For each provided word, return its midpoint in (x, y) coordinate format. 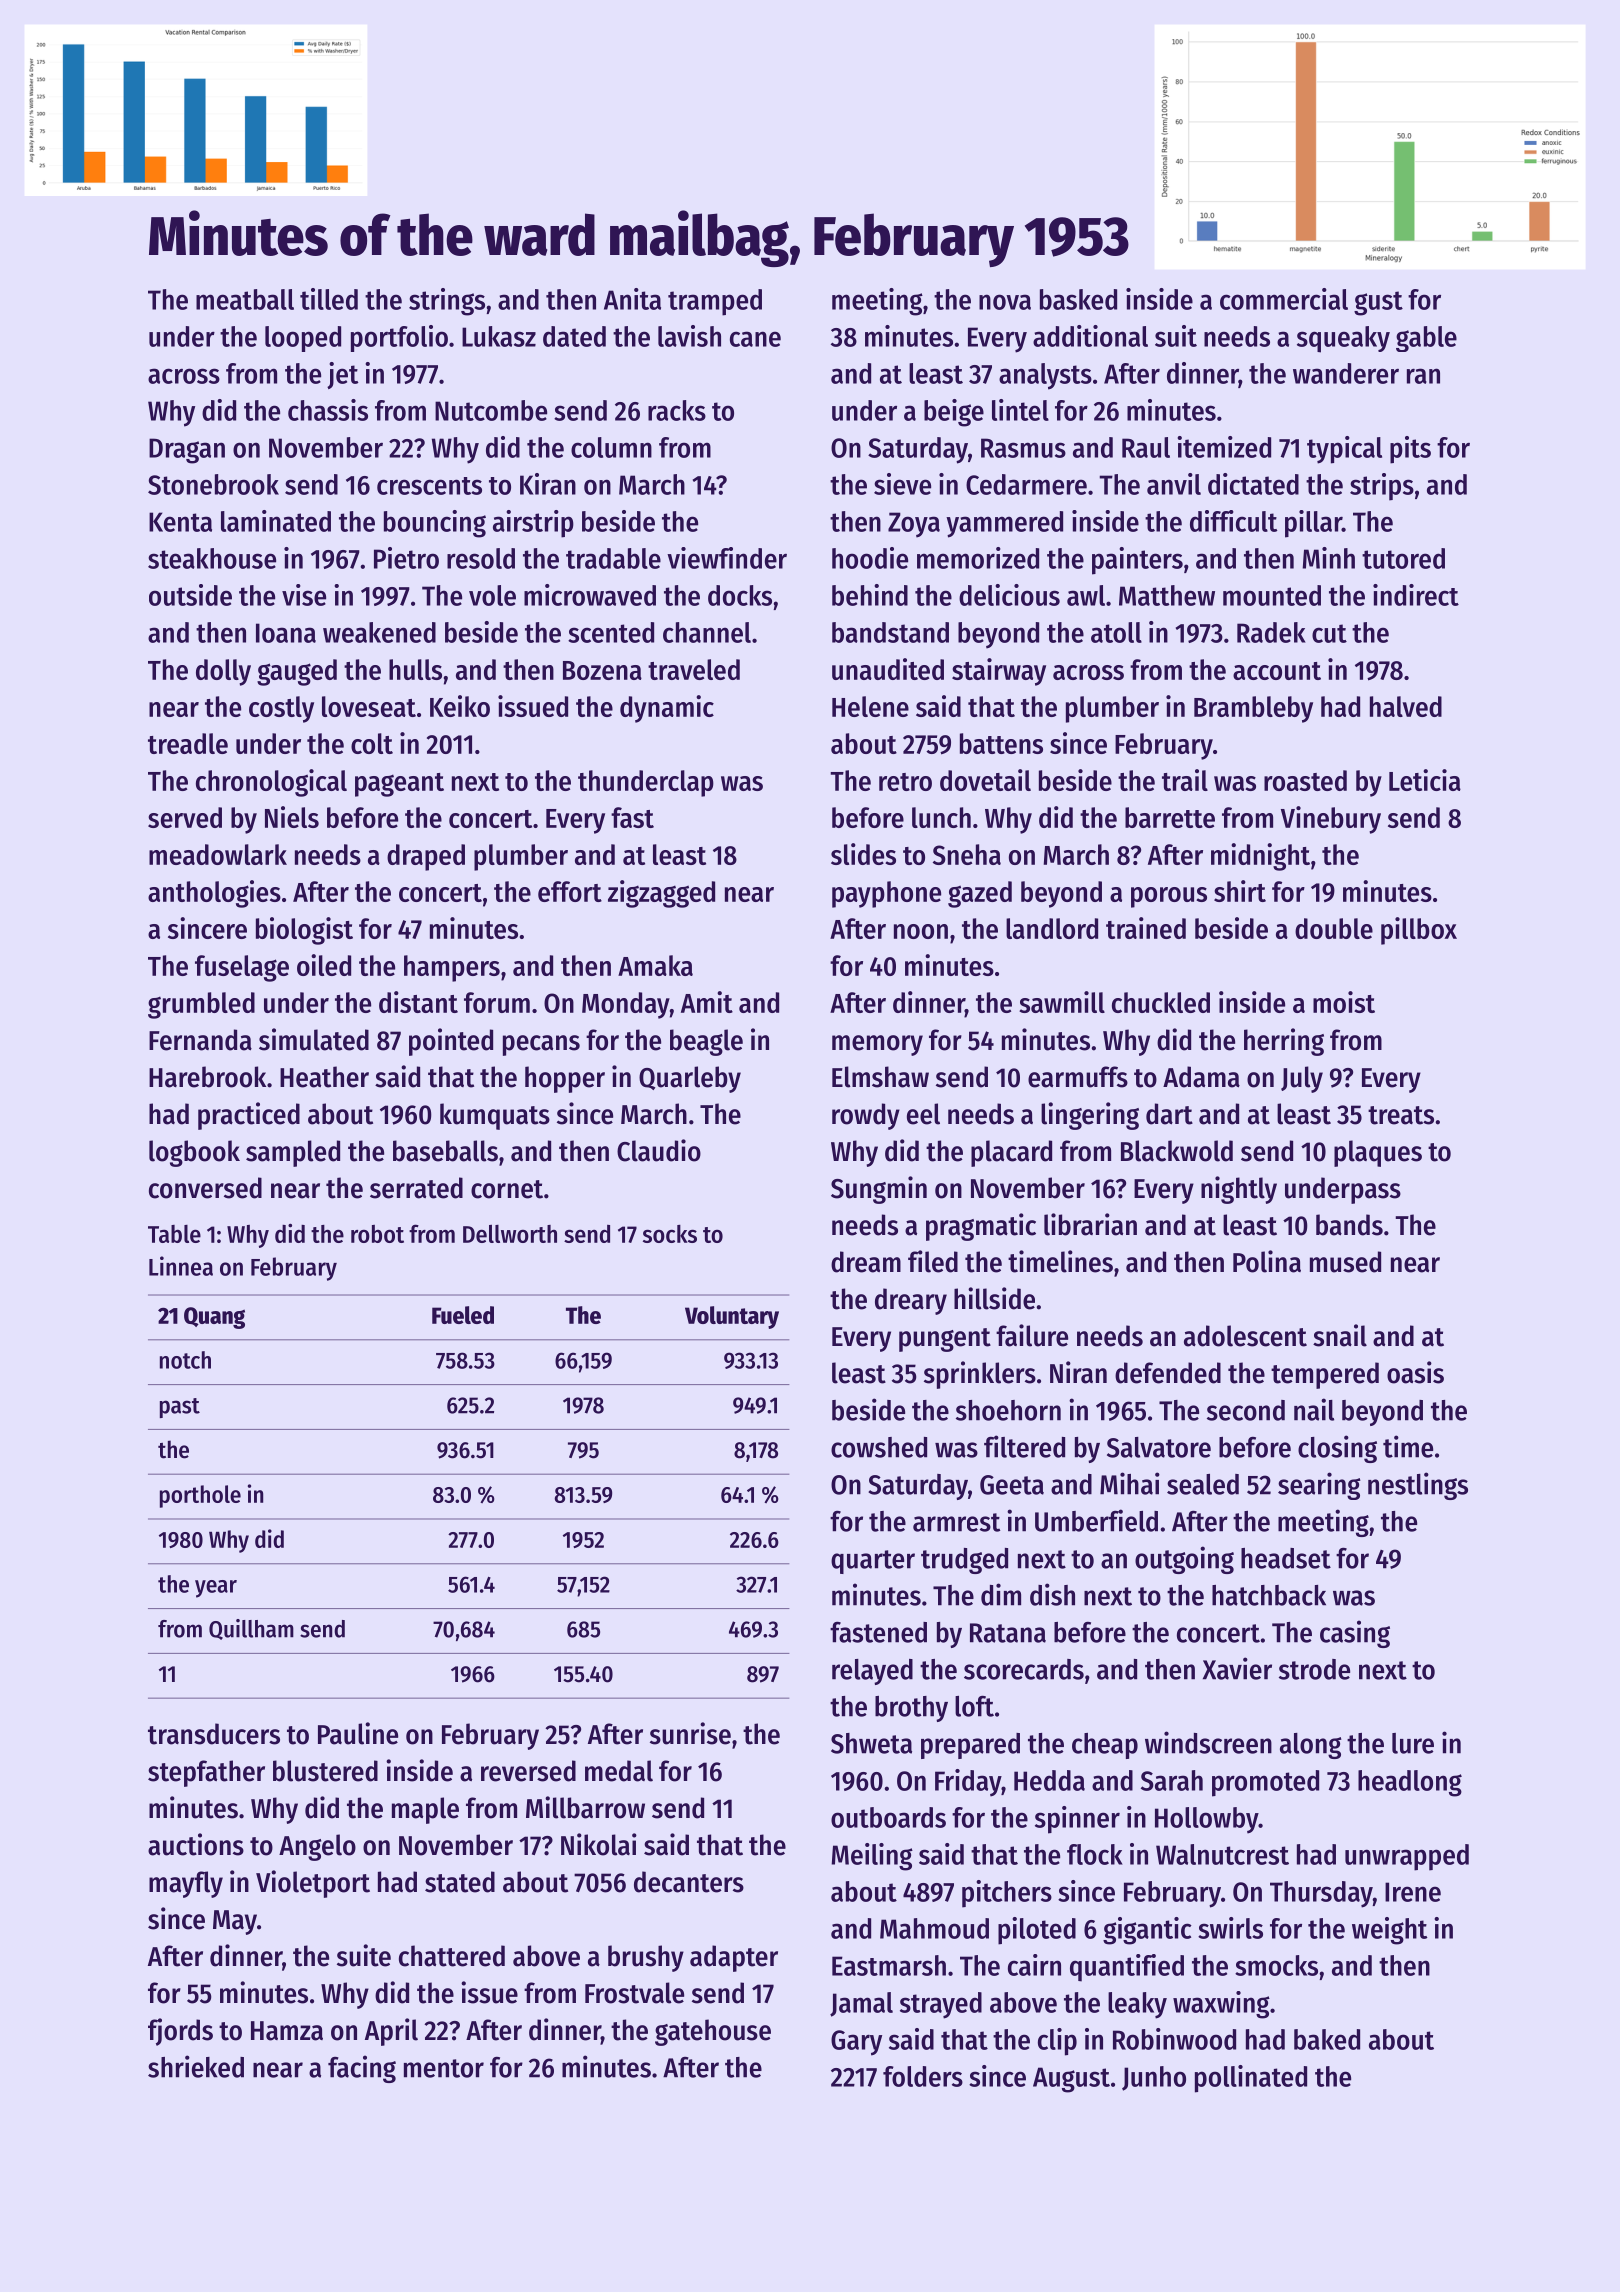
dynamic (667, 709)
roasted (1305, 780)
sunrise (690, 1733)
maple (425, 1810)
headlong (1410, 1783)
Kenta (180, 522)
